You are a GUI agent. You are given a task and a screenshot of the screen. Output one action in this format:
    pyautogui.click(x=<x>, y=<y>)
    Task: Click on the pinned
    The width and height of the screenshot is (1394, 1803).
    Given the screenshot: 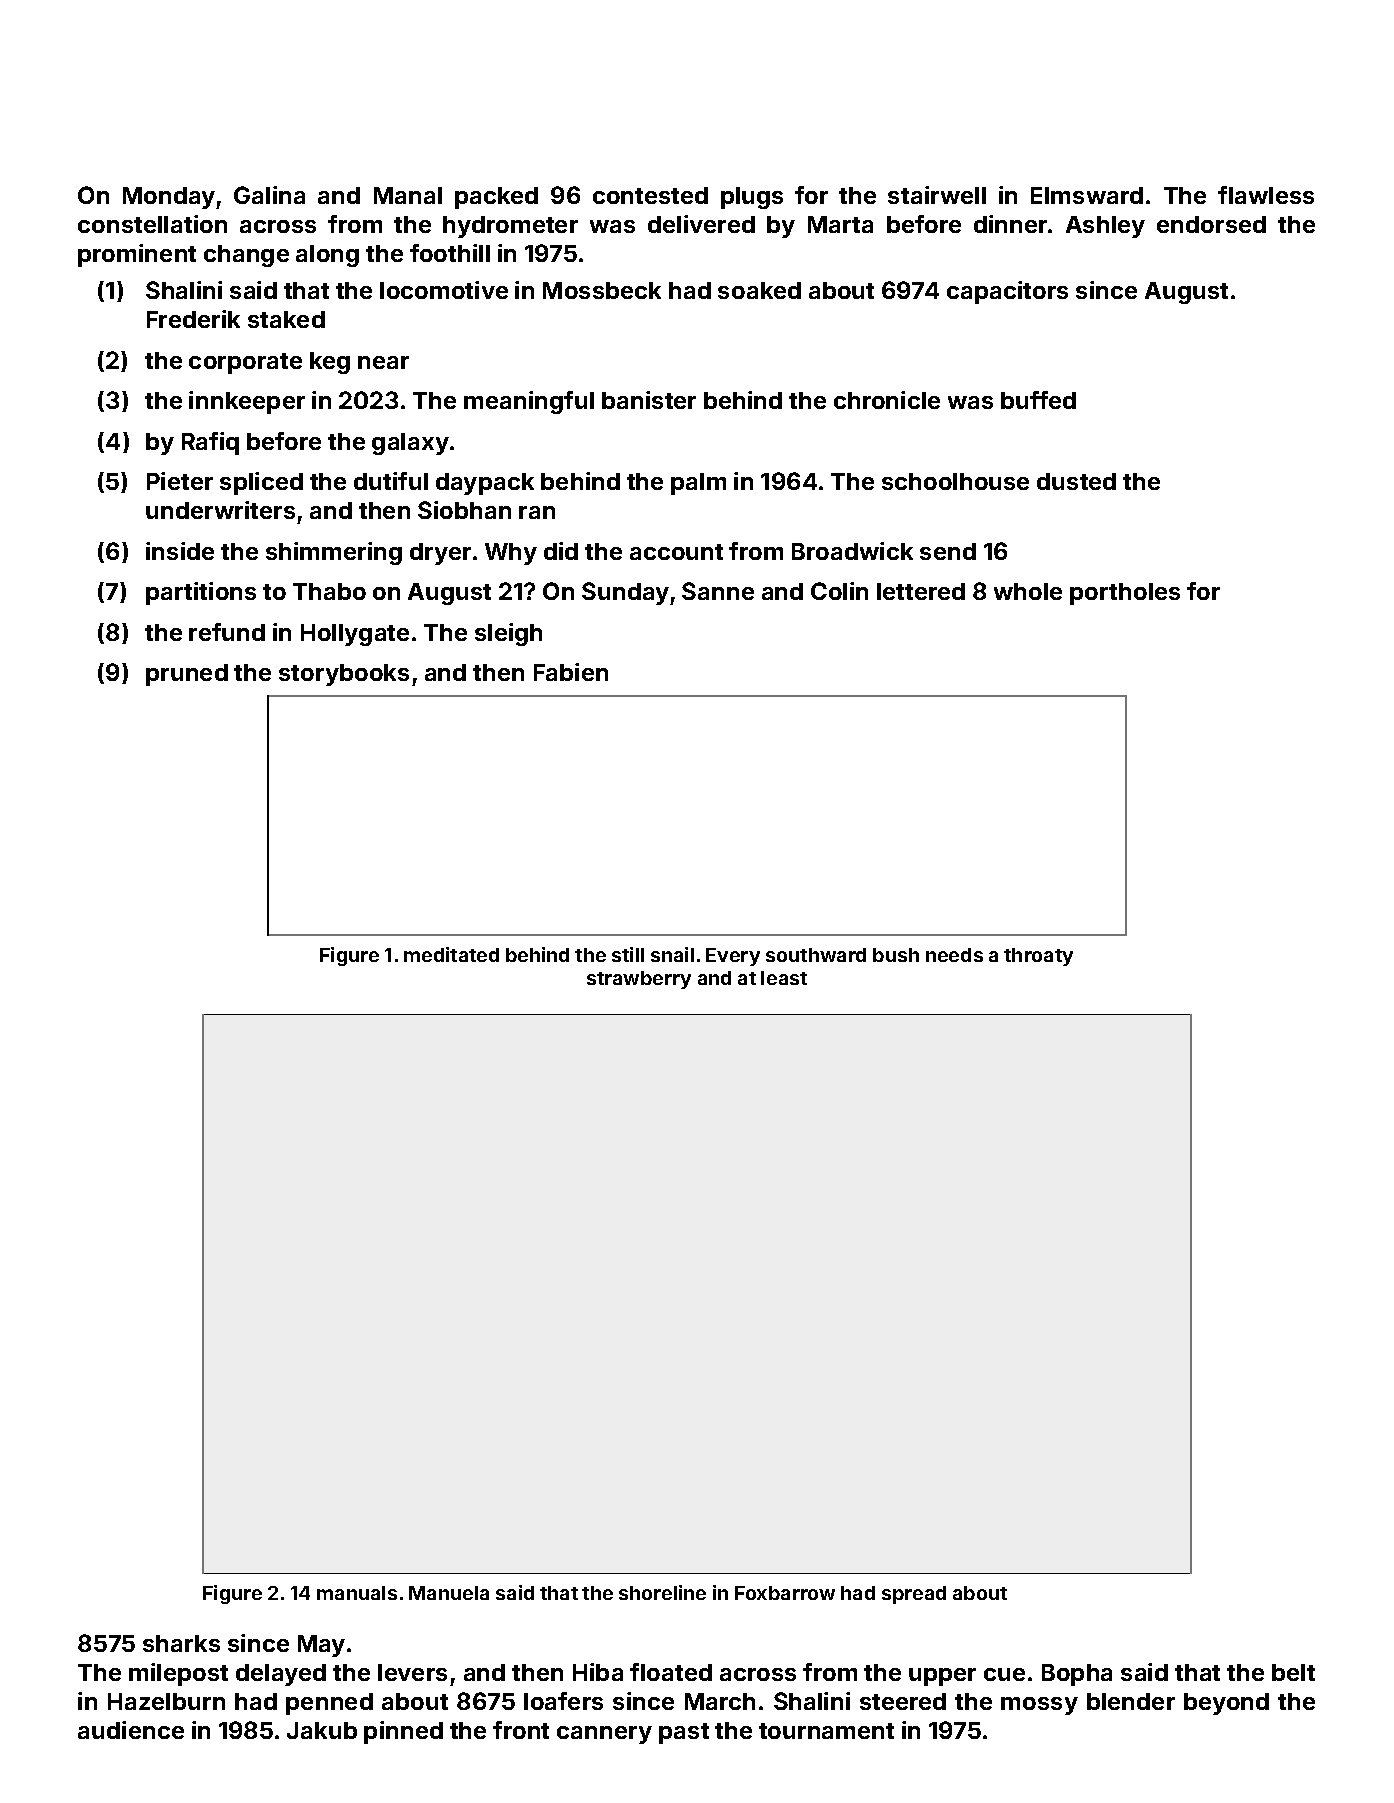 What is the action you would take?
    pyautogui.click(x=403, y=1732)
